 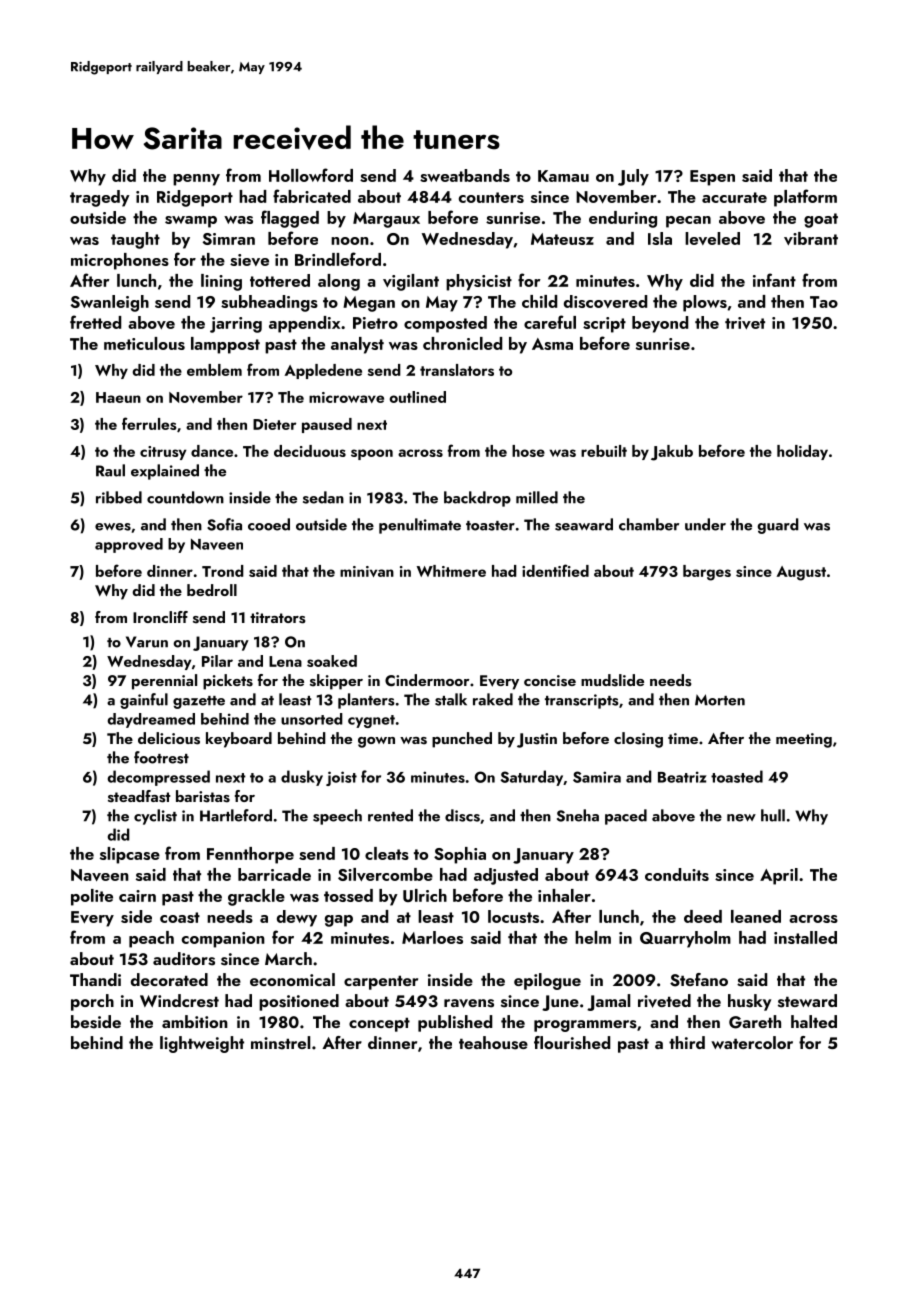 What do you see at coordinates (113, 527) in the image?
I see `ewes` at bounding box center [113, 527].
